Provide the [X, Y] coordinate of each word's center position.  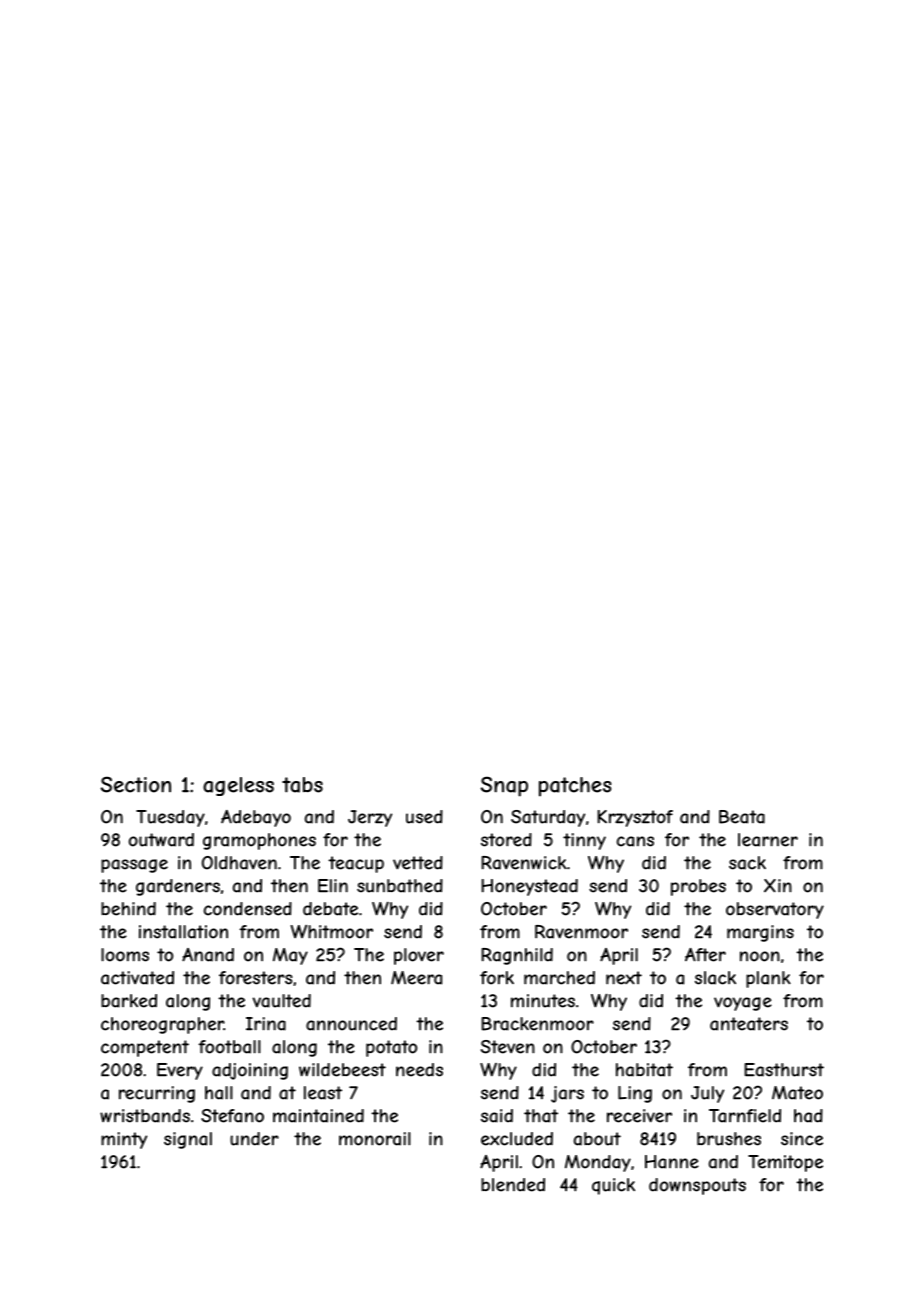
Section [136, 784]
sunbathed [400, 886]
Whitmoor [332, 931]
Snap [504, 786]
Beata [742, 817]
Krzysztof [635, 818]
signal [188, 1140]
